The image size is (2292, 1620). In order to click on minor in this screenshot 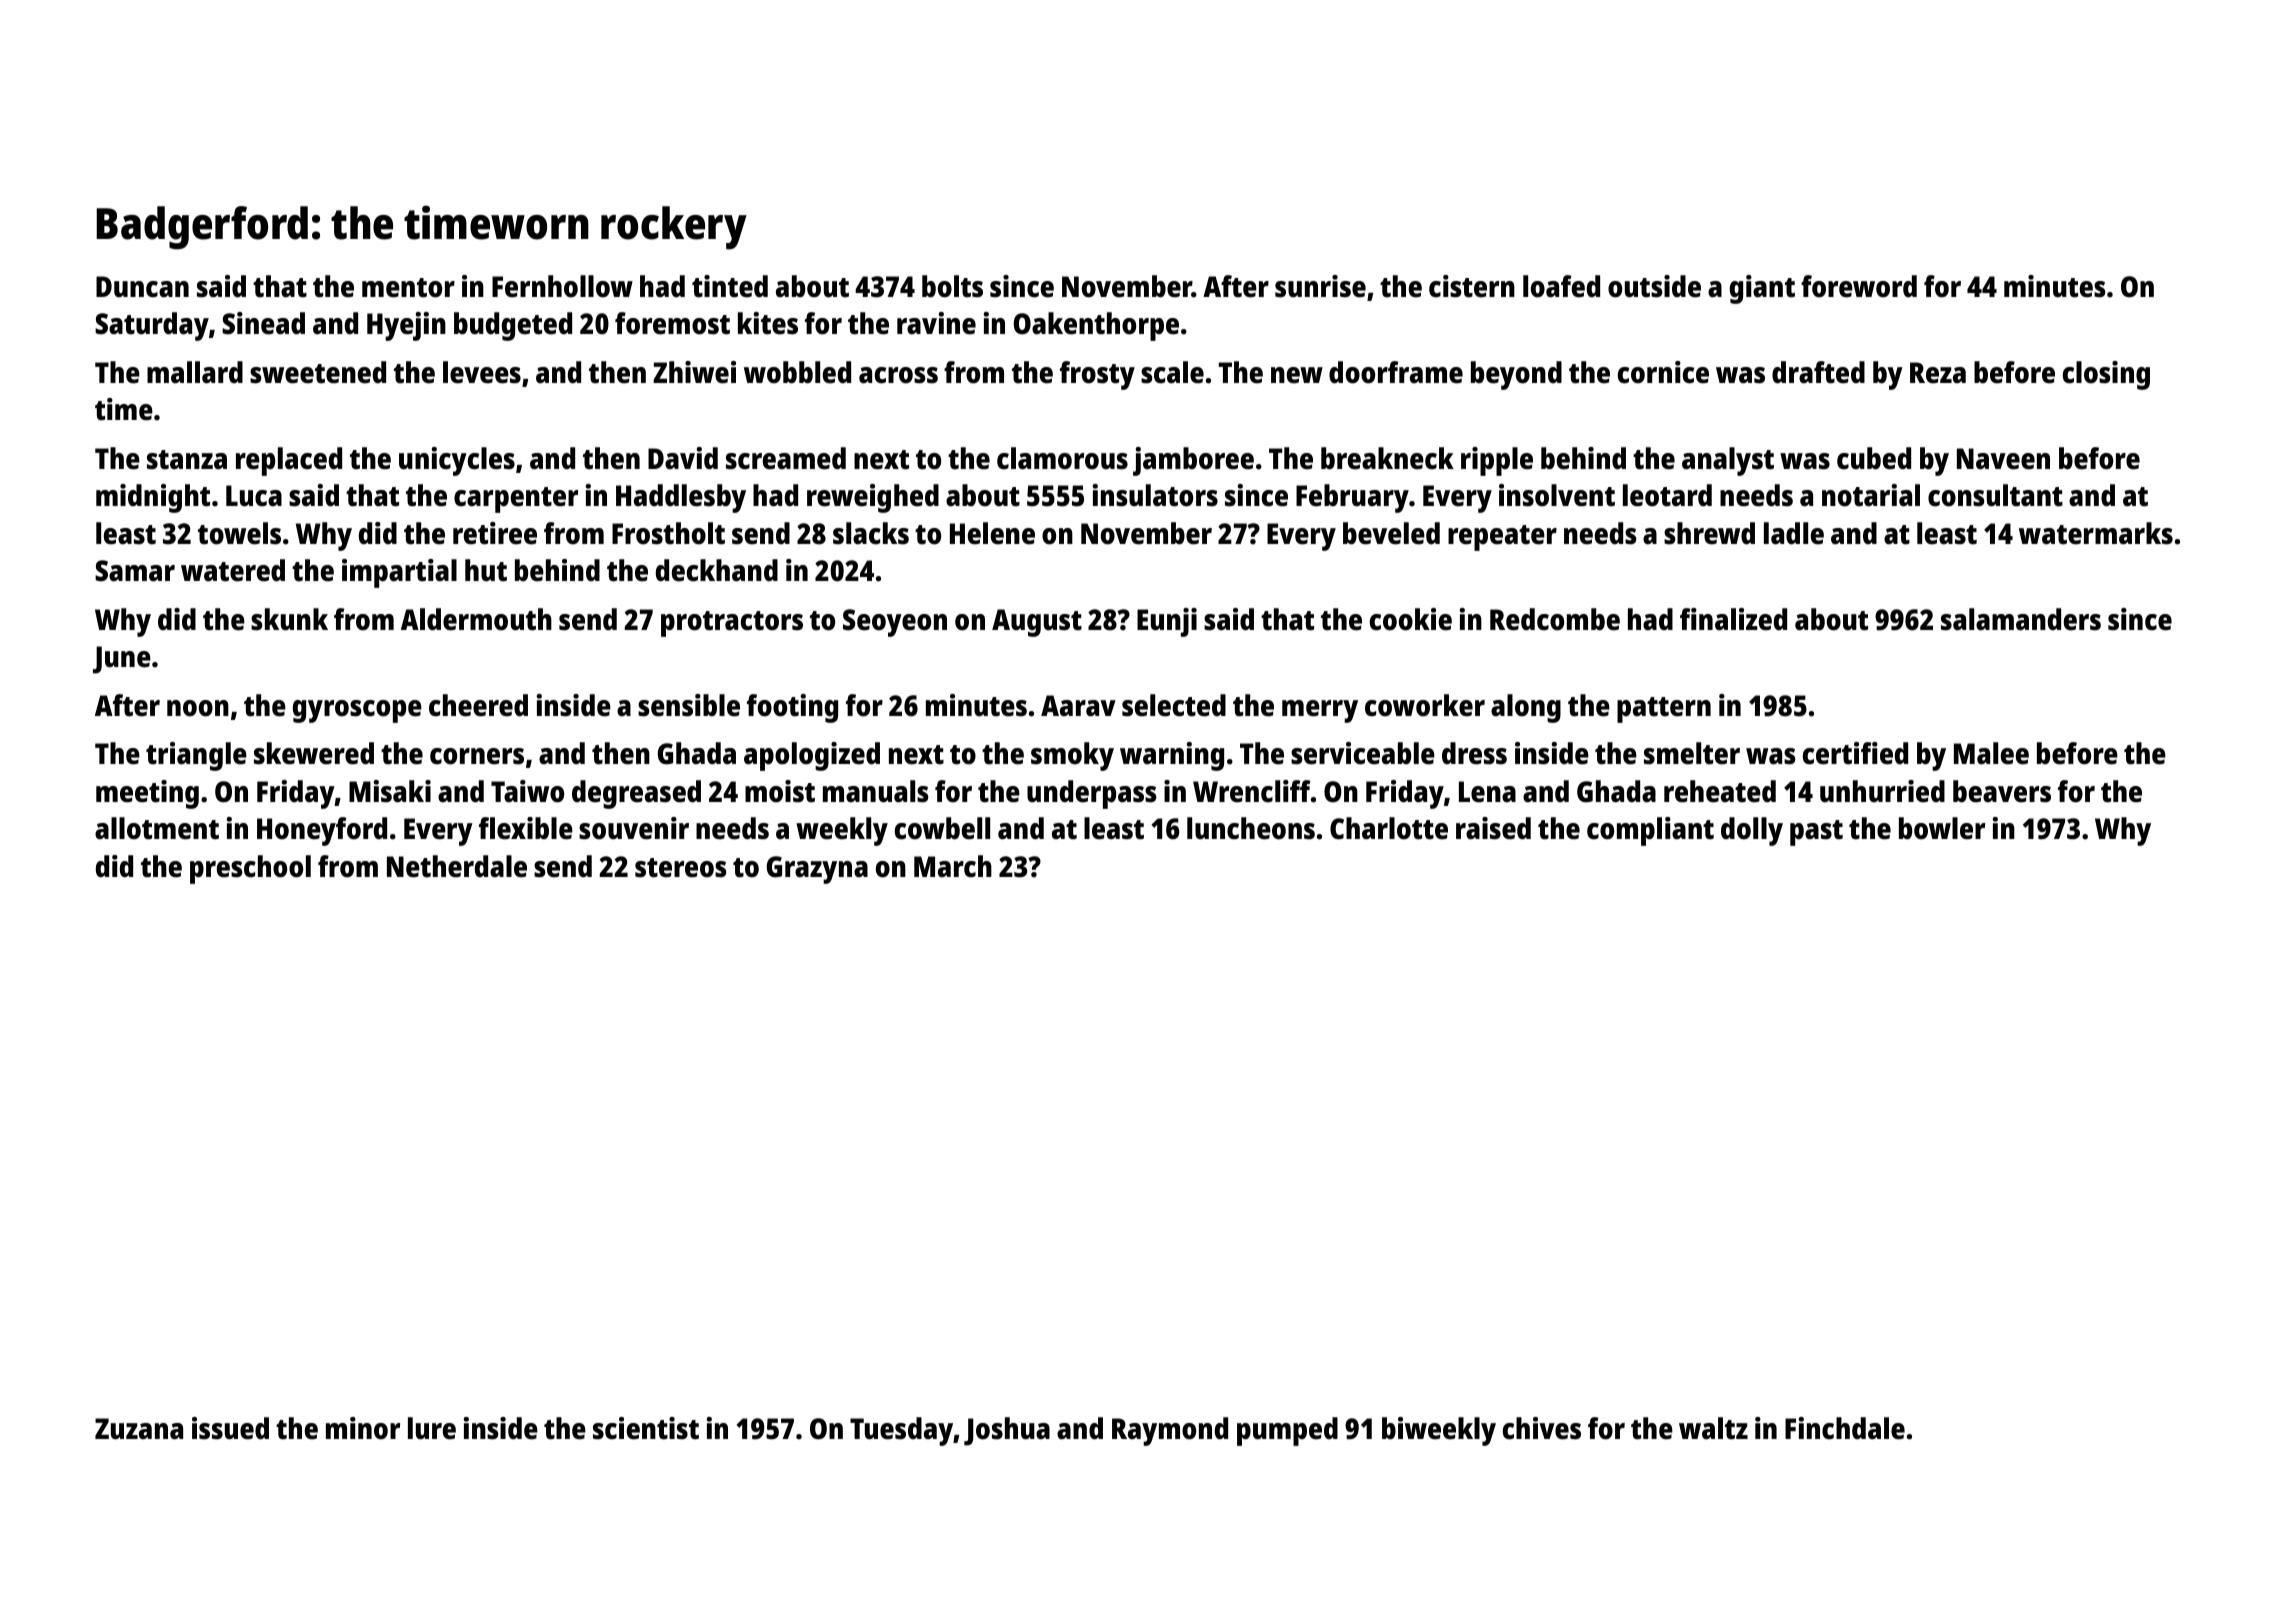, I will do `click(363, 1428)`.
